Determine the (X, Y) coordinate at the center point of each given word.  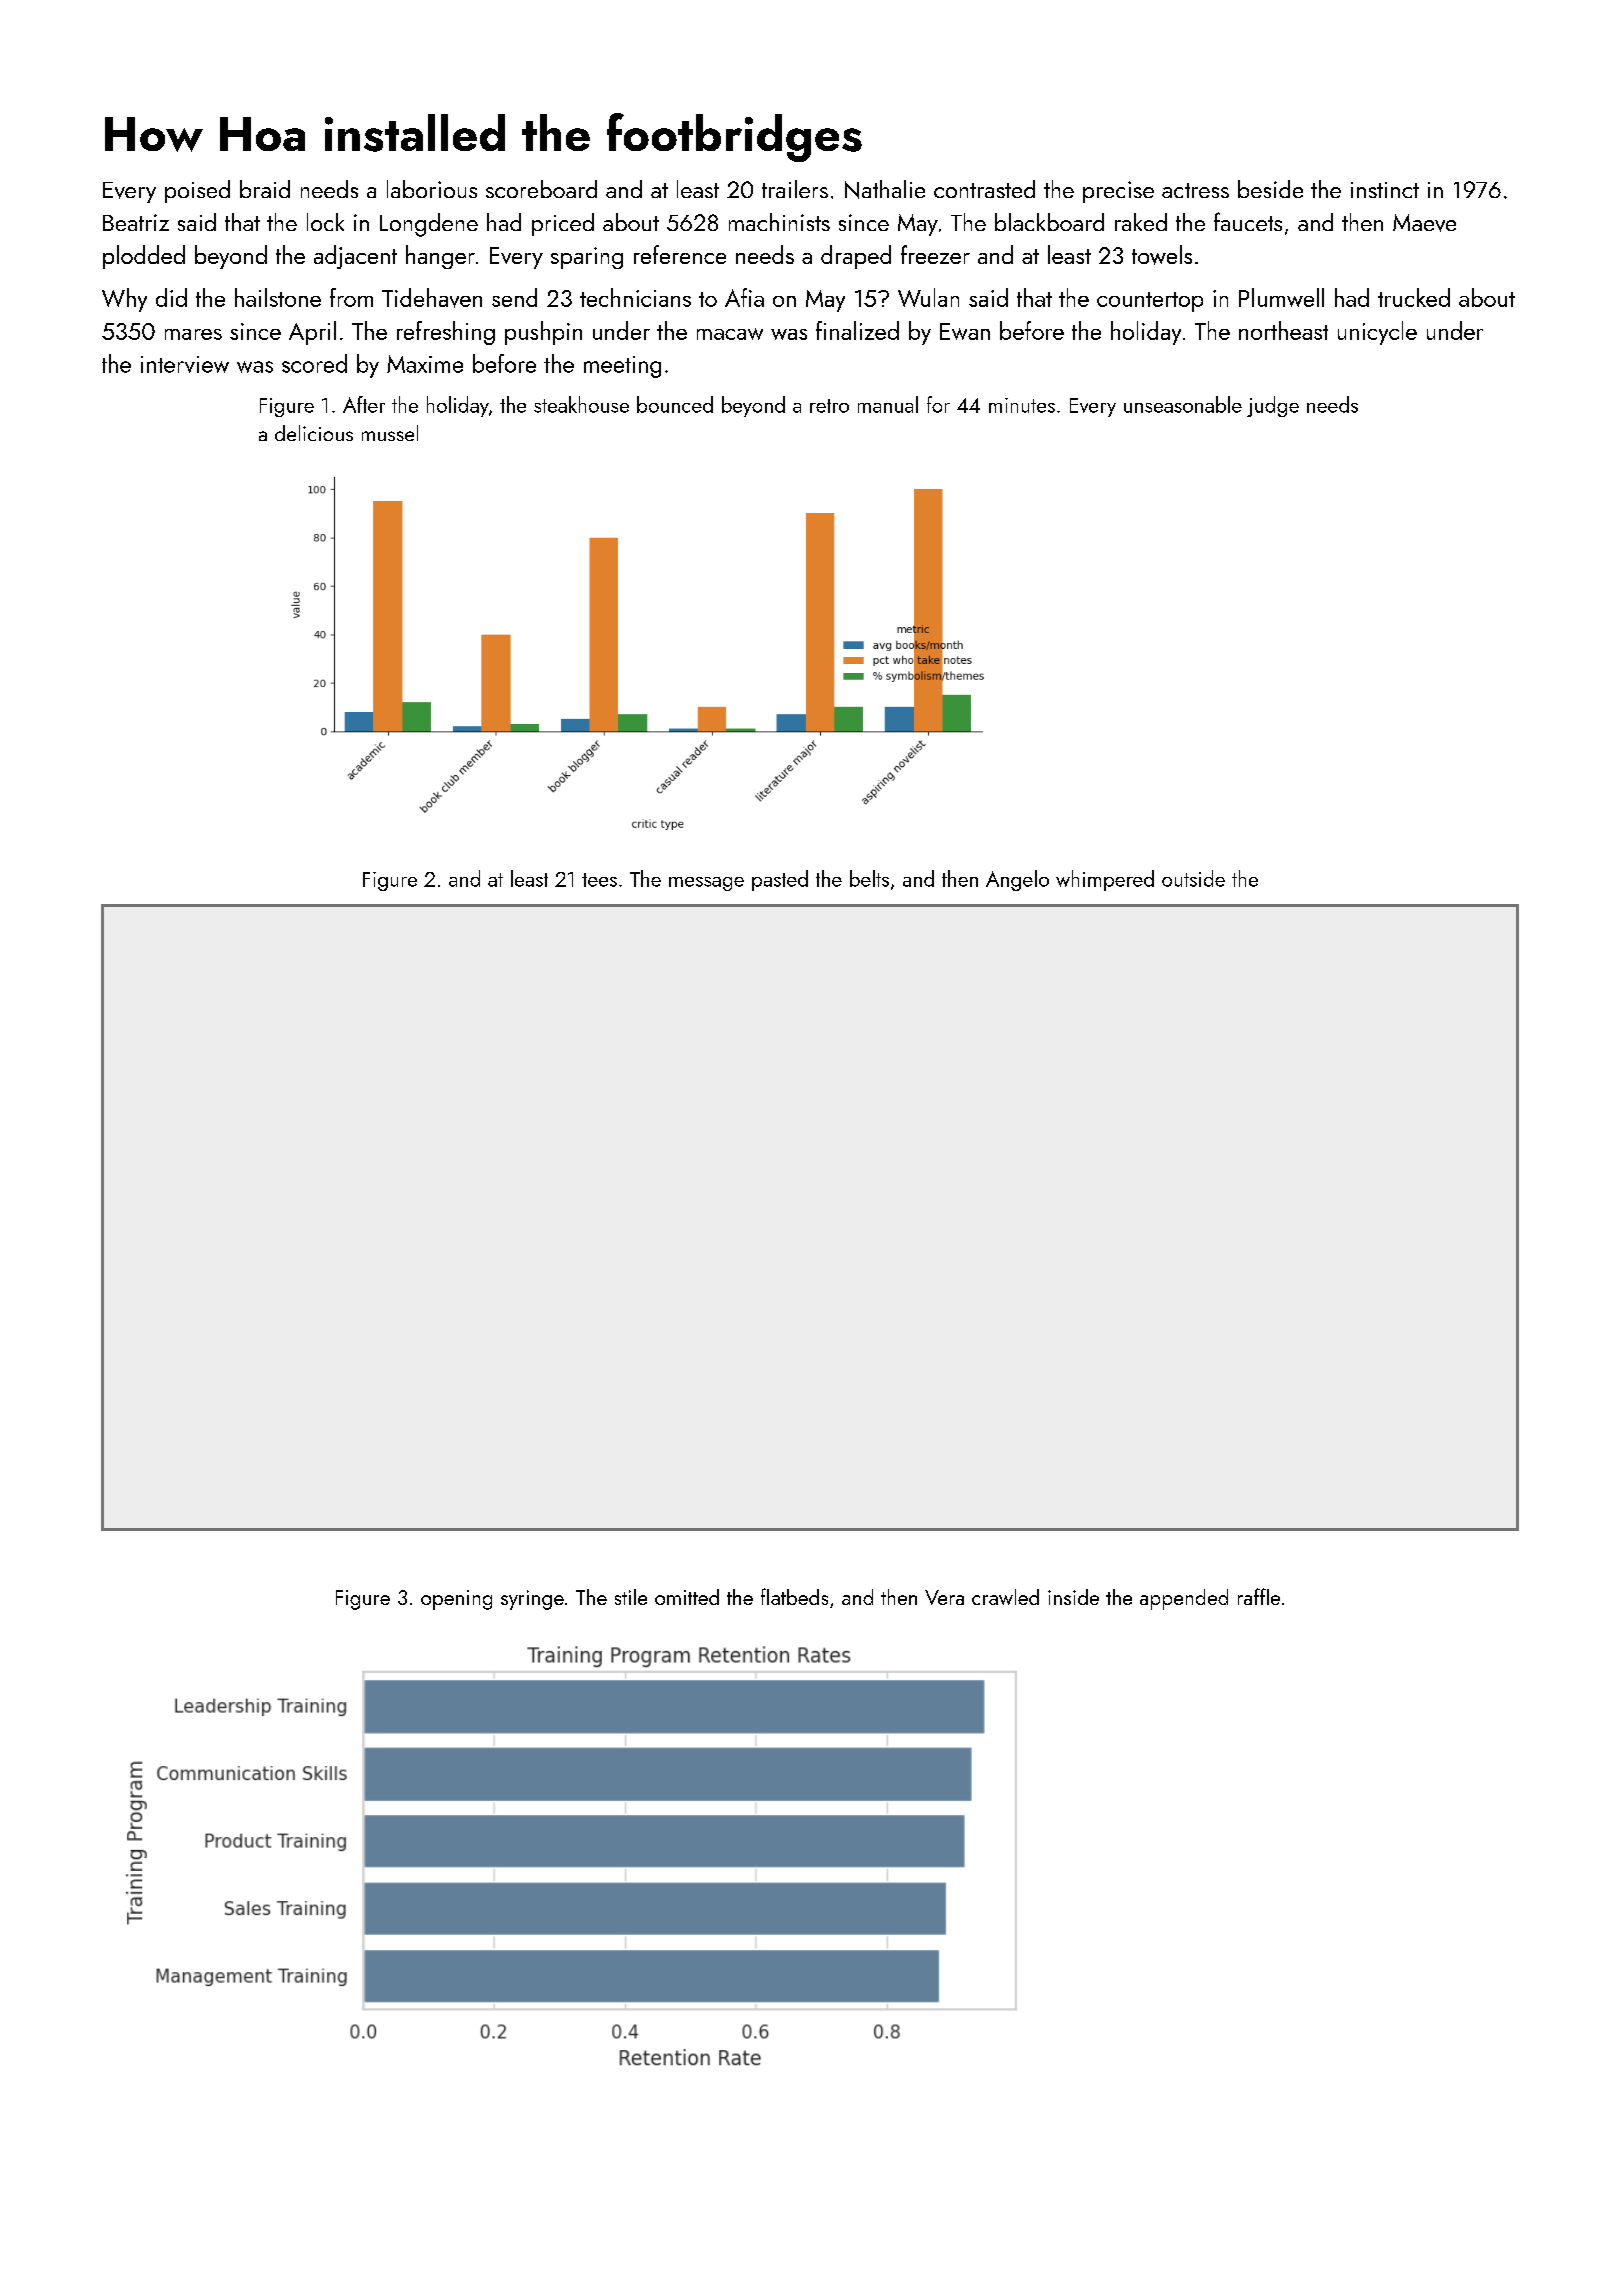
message (706, 884)
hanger (440, 257)
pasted (780, 880)
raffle (1259, 1596)
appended (1184, 1599)
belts (869, 878)
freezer (935, 254)
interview (185, 364)
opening (456, 1600)
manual (888, 404)
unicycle (1377, 333)
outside (1193, 878)
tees (599, 880)
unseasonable (1183, 404)
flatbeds (794, 1596)
